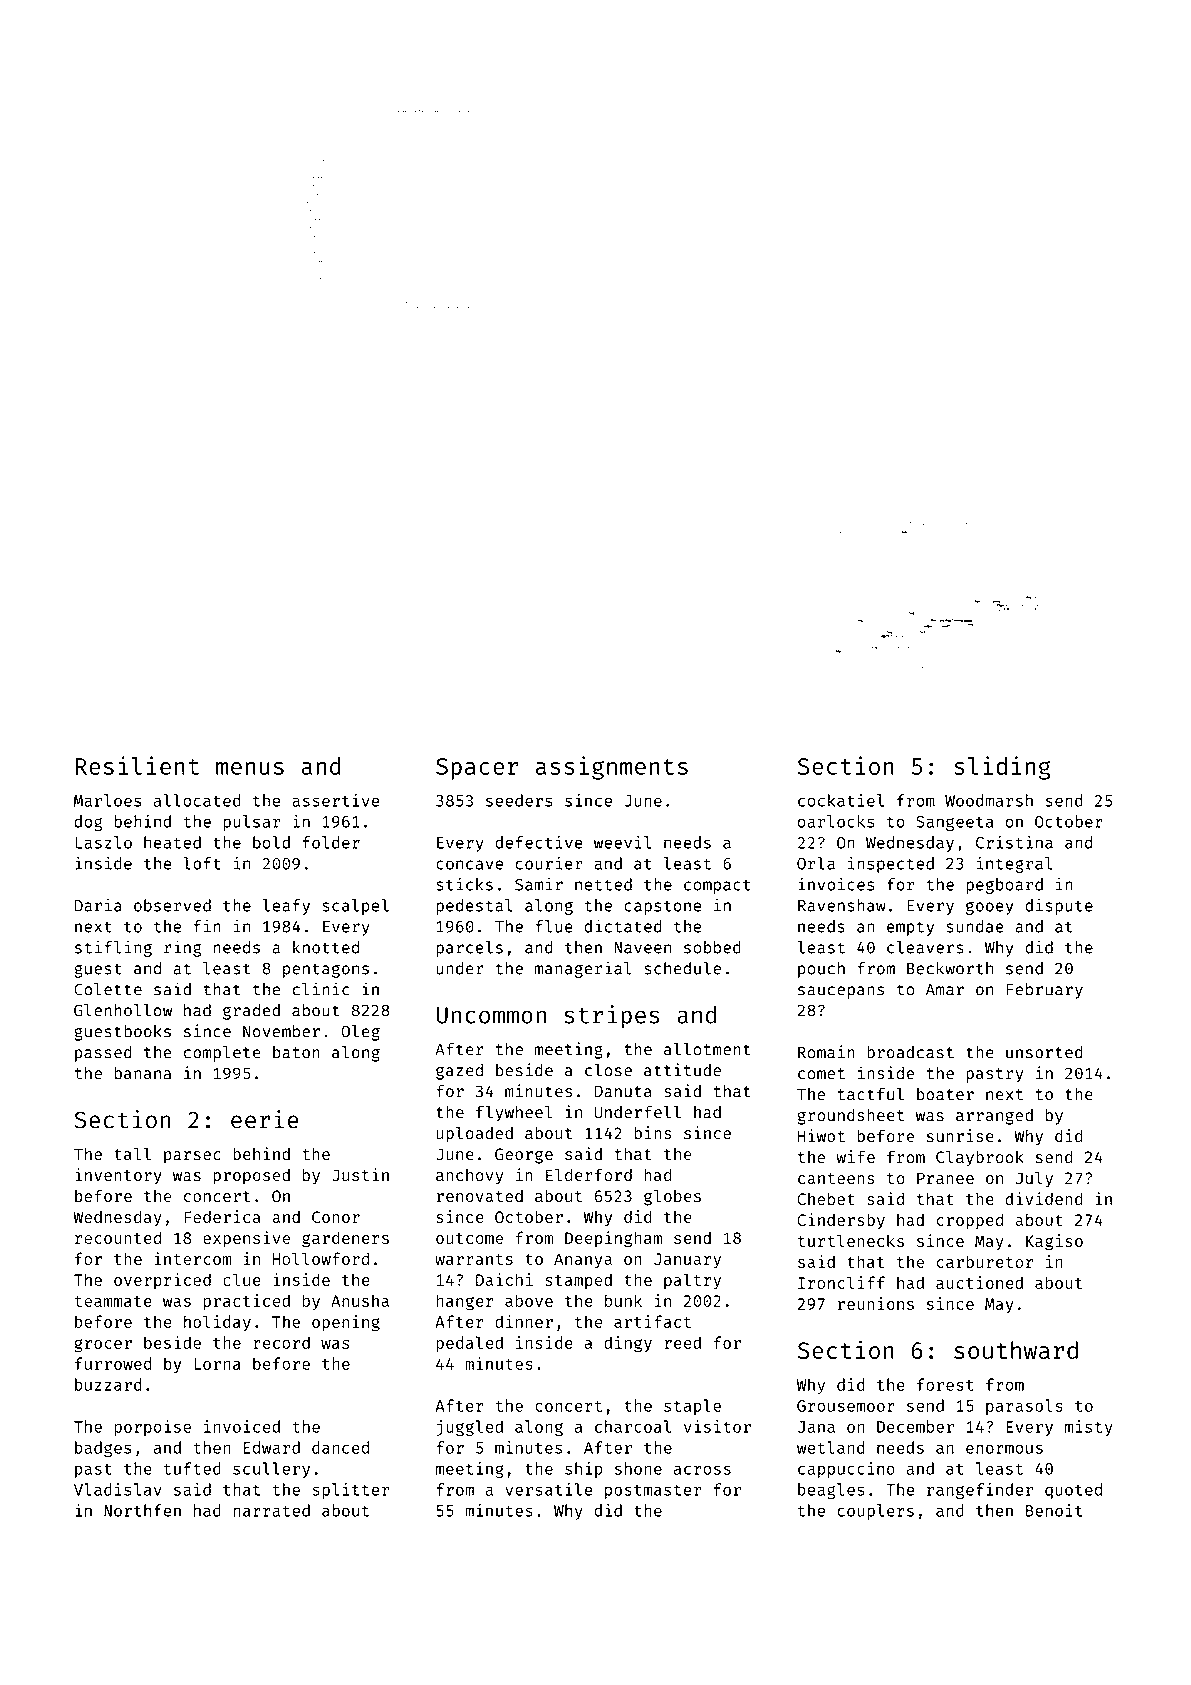 This screenshot has width=1191, height=1685. I want to click on sliding, so click(1002, 768).
